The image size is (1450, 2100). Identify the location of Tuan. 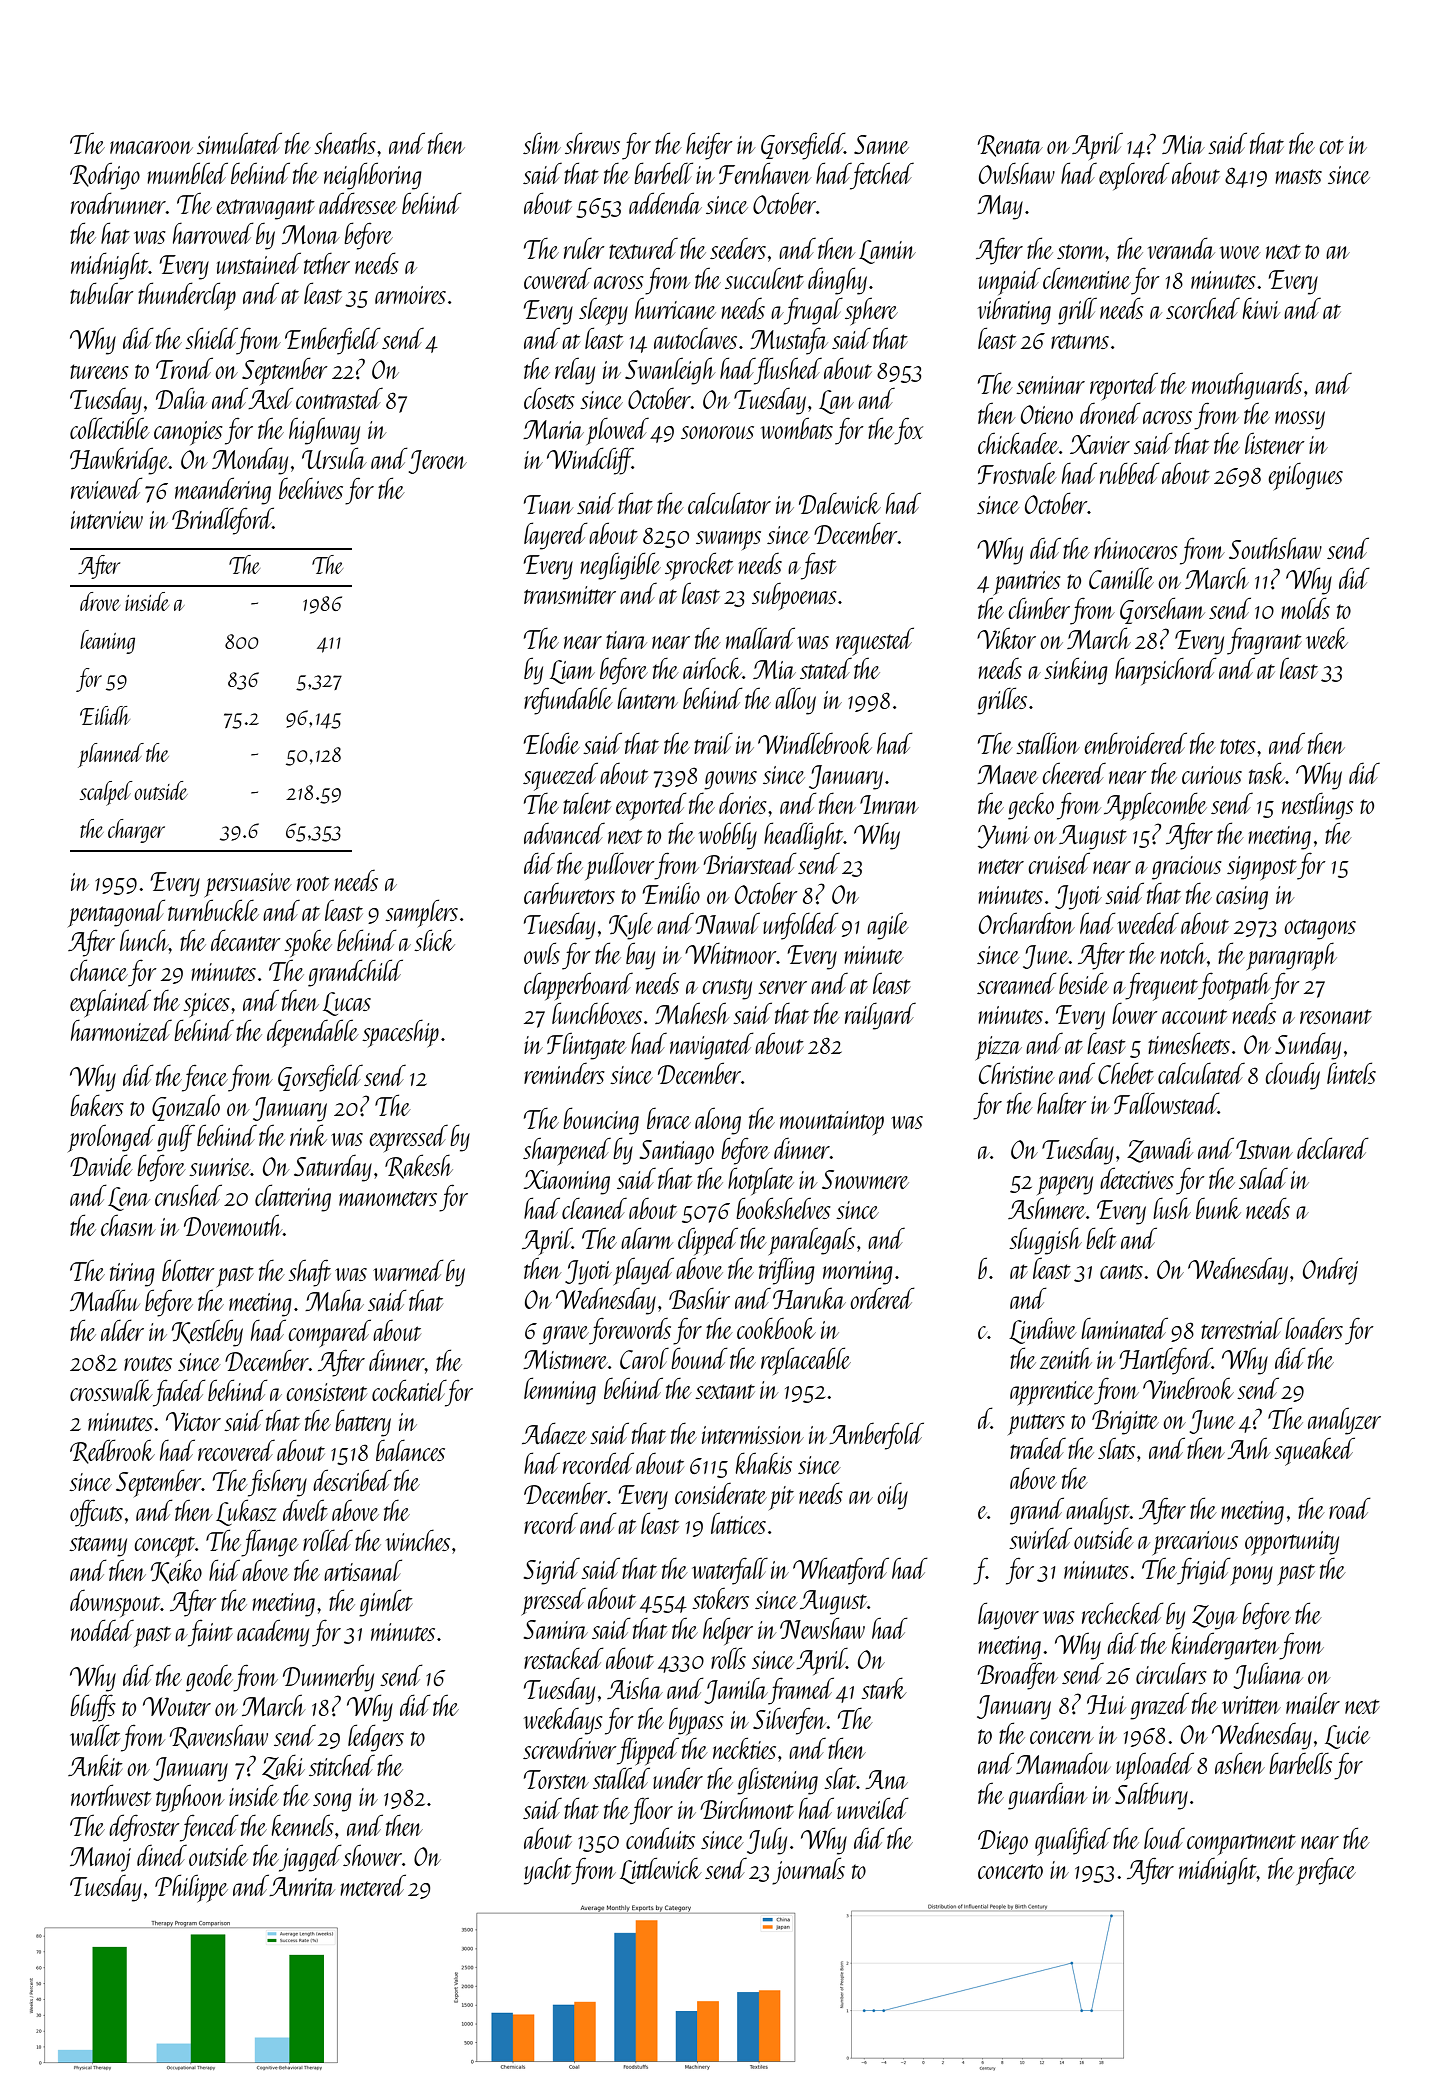
(548, 504).
